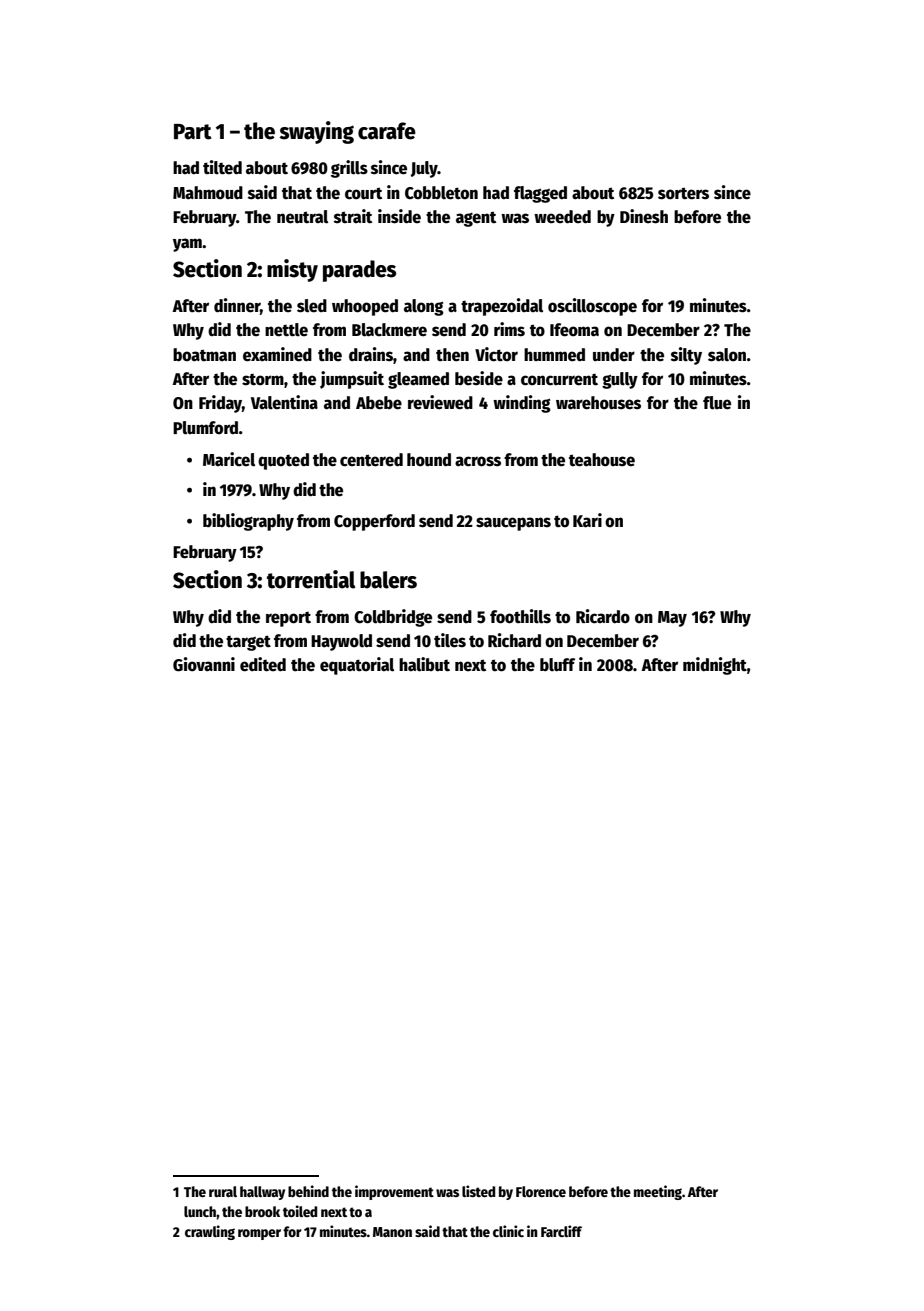 The image size is (924, 1311). Describe the element at coordinates (602, 460) in the document. I see `teahouse` at that location.
